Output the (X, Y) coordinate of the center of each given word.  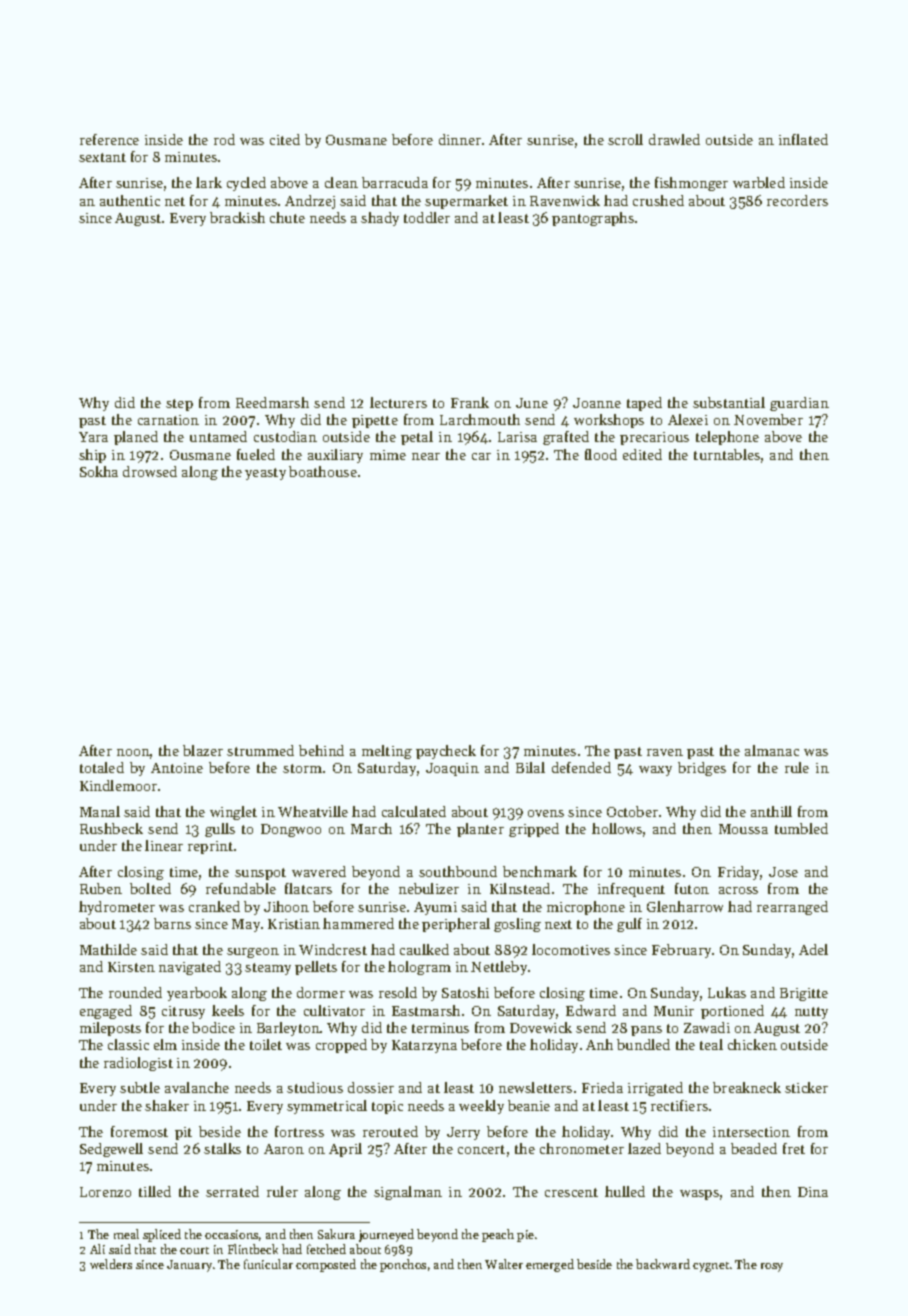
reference (109, 139)
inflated (803, 139)
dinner (460, 139)
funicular (268, 1264)
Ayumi (435, 908)
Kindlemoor (118, 785)
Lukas (727, 992)
